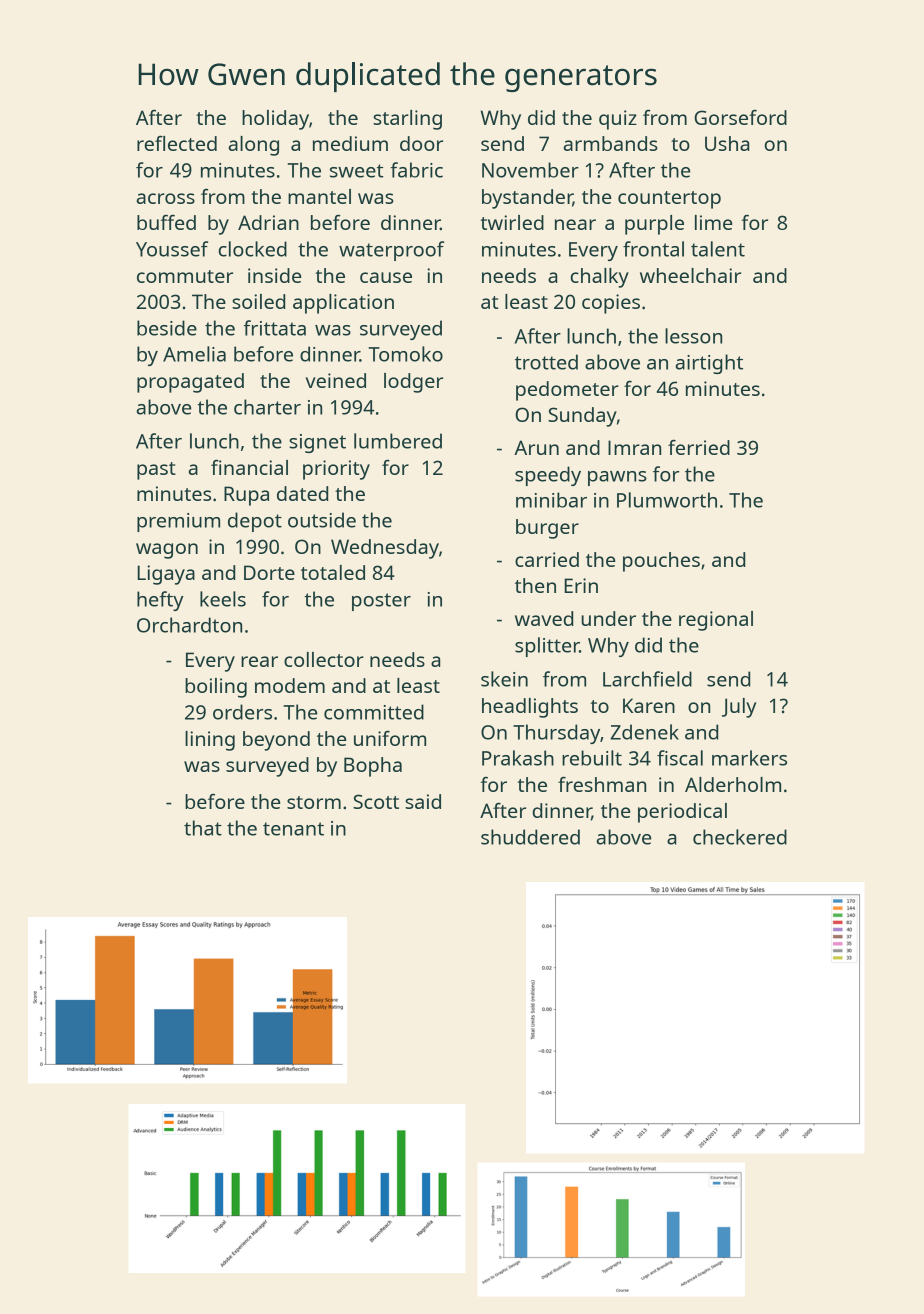 This screenshot has width=924, height=1314. I want to click on Gorseford, so click(740, 117).
